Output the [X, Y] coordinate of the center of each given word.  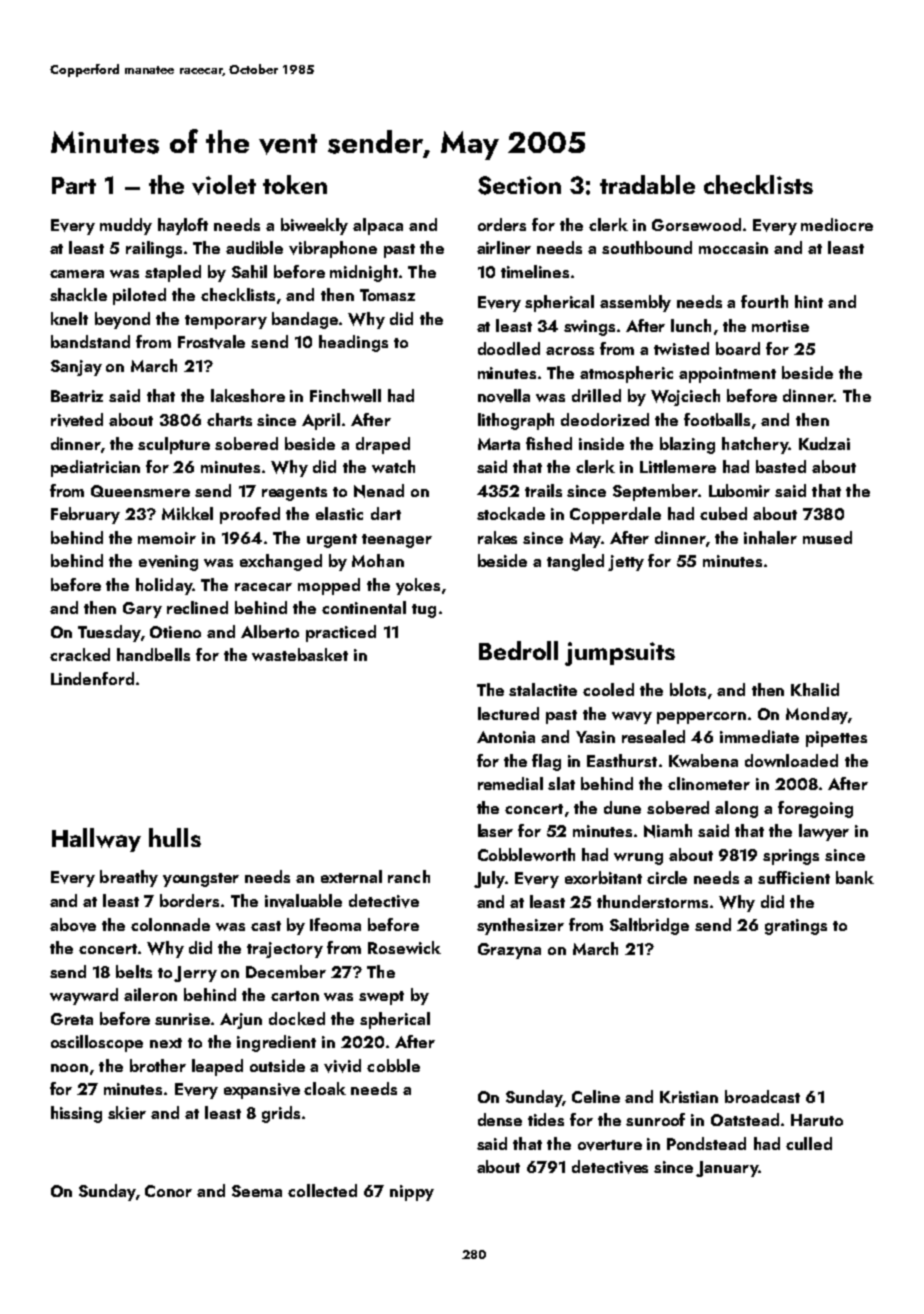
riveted [77, 420]
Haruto [817, 1120]
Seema [257, 1191]
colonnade [170, 924]
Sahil [249, 271]
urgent [332, 541]
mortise [780, 326]
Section [519, 185]
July [489, 879]
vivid [342, 1066]
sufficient [794, 877]
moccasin [733, 248]
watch [393, 466]
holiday [164, 586]
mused [827, 537]
